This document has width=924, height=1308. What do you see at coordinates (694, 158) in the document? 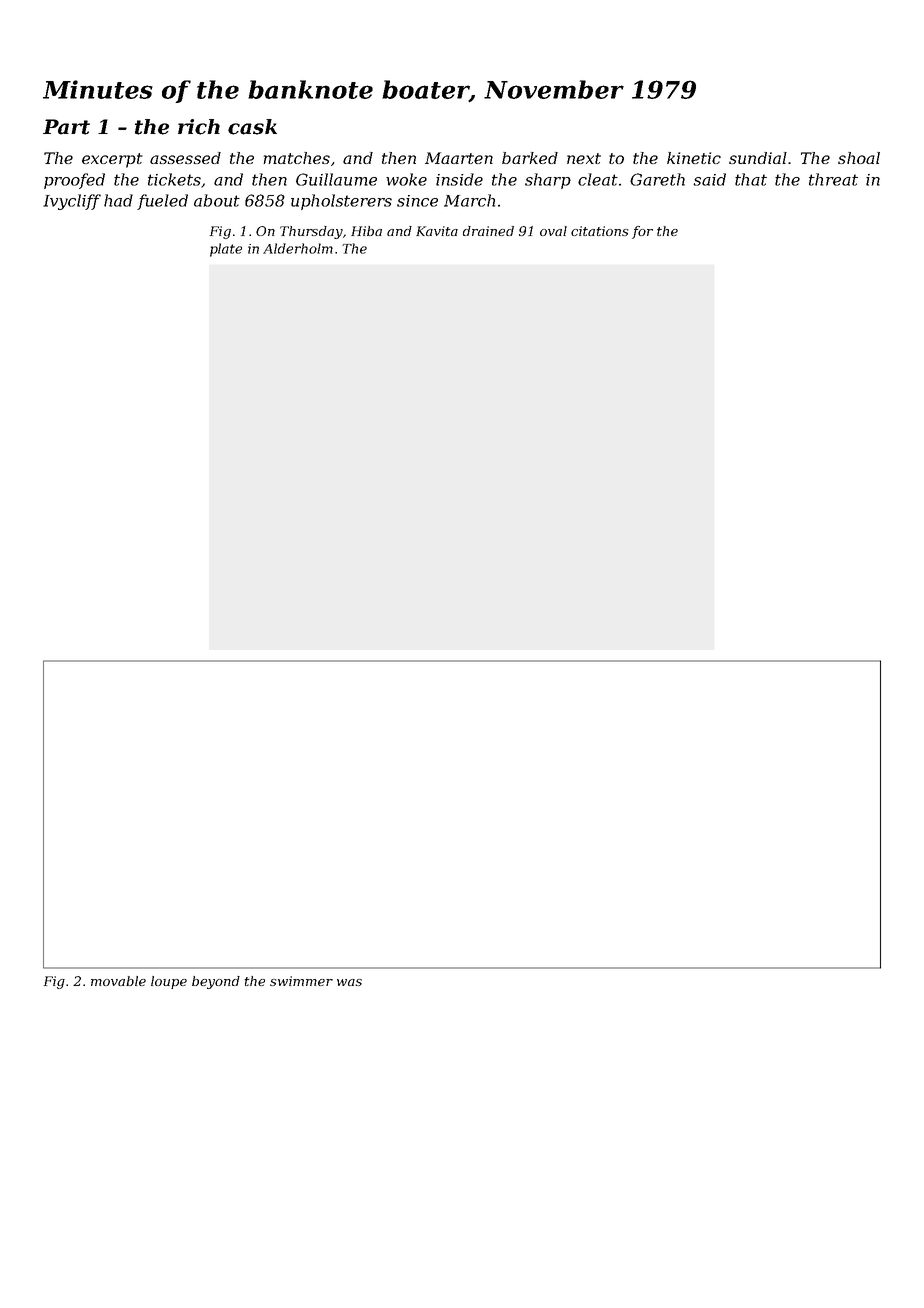
I see `kinetic` at bounding box center [694, 158].
